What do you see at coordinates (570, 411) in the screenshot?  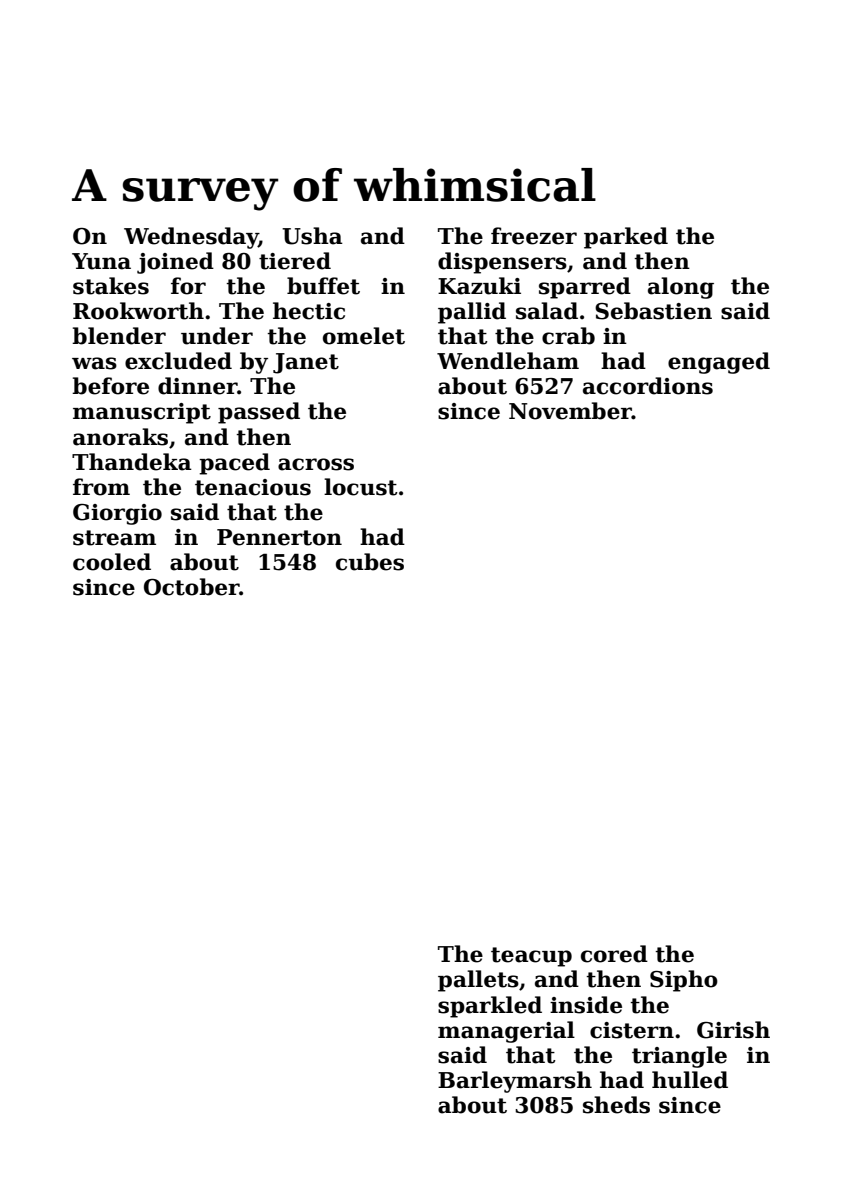 I see `November` at bounding box center [570, 411].
